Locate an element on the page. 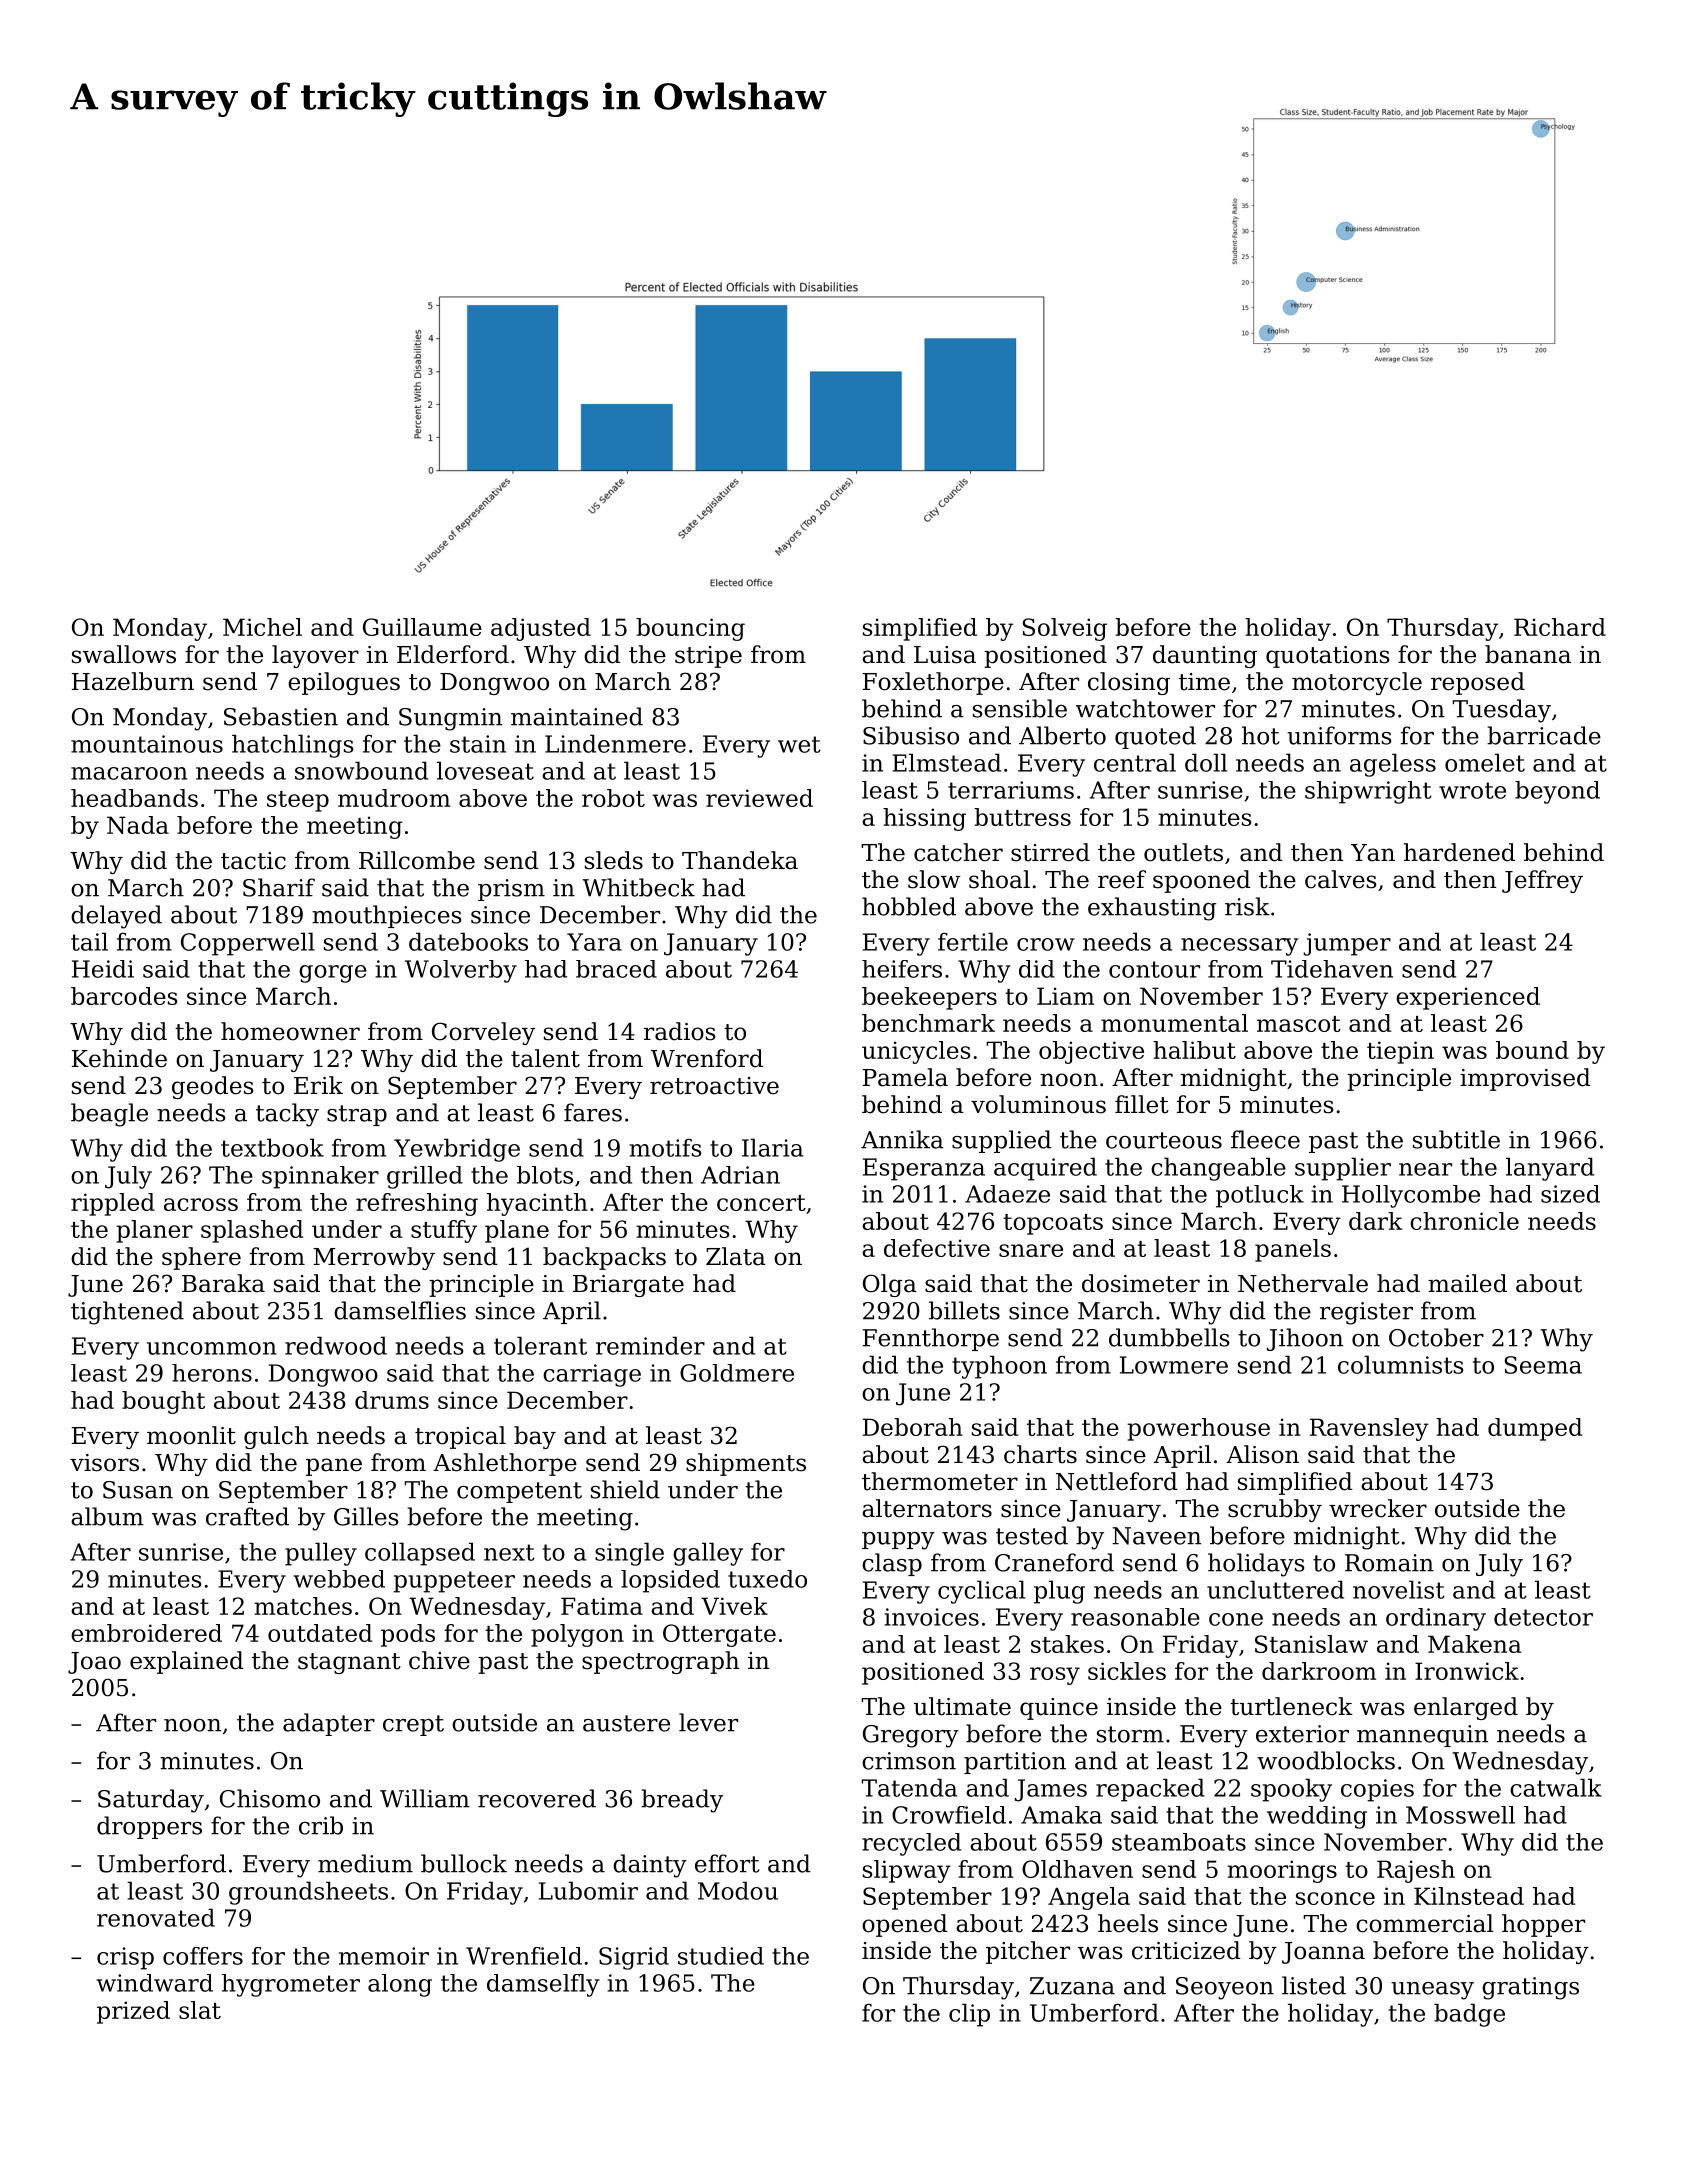 This page has height=2178, width=1683. loveseat is located at coordinates (485, 770).
